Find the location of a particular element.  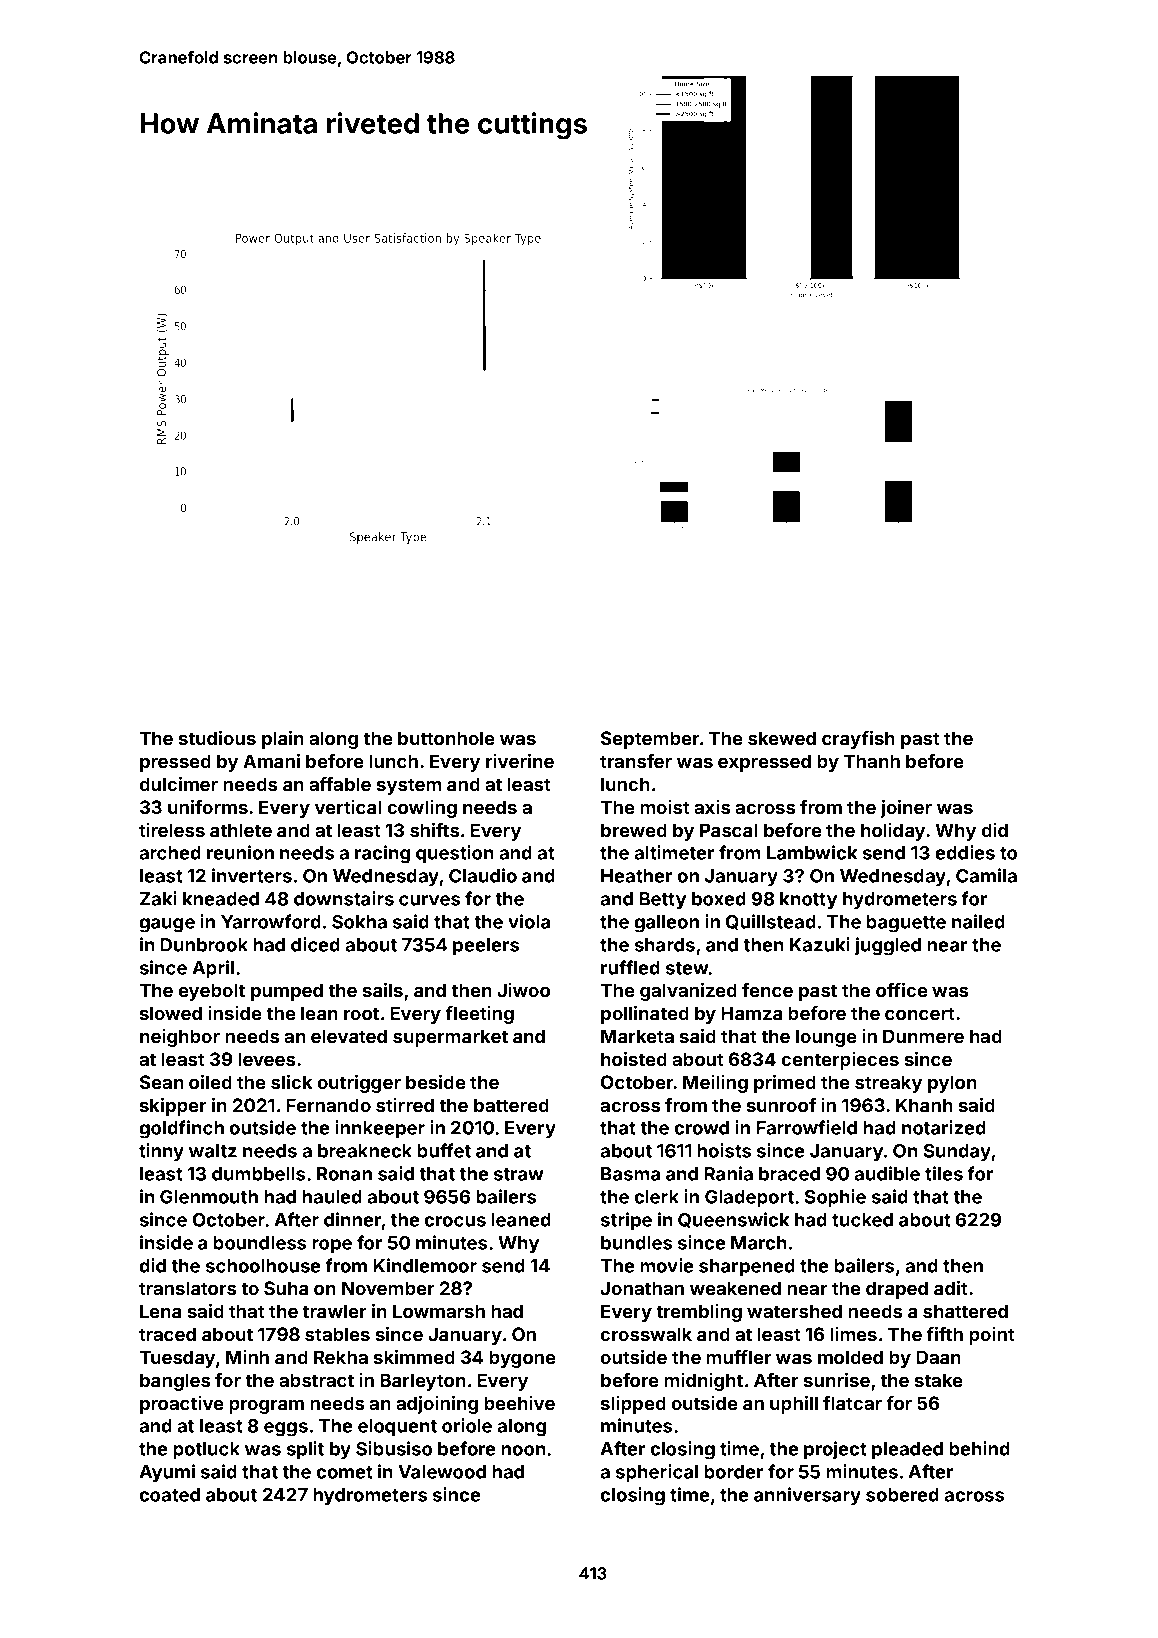

studious is located at coordinates (217, 738).
